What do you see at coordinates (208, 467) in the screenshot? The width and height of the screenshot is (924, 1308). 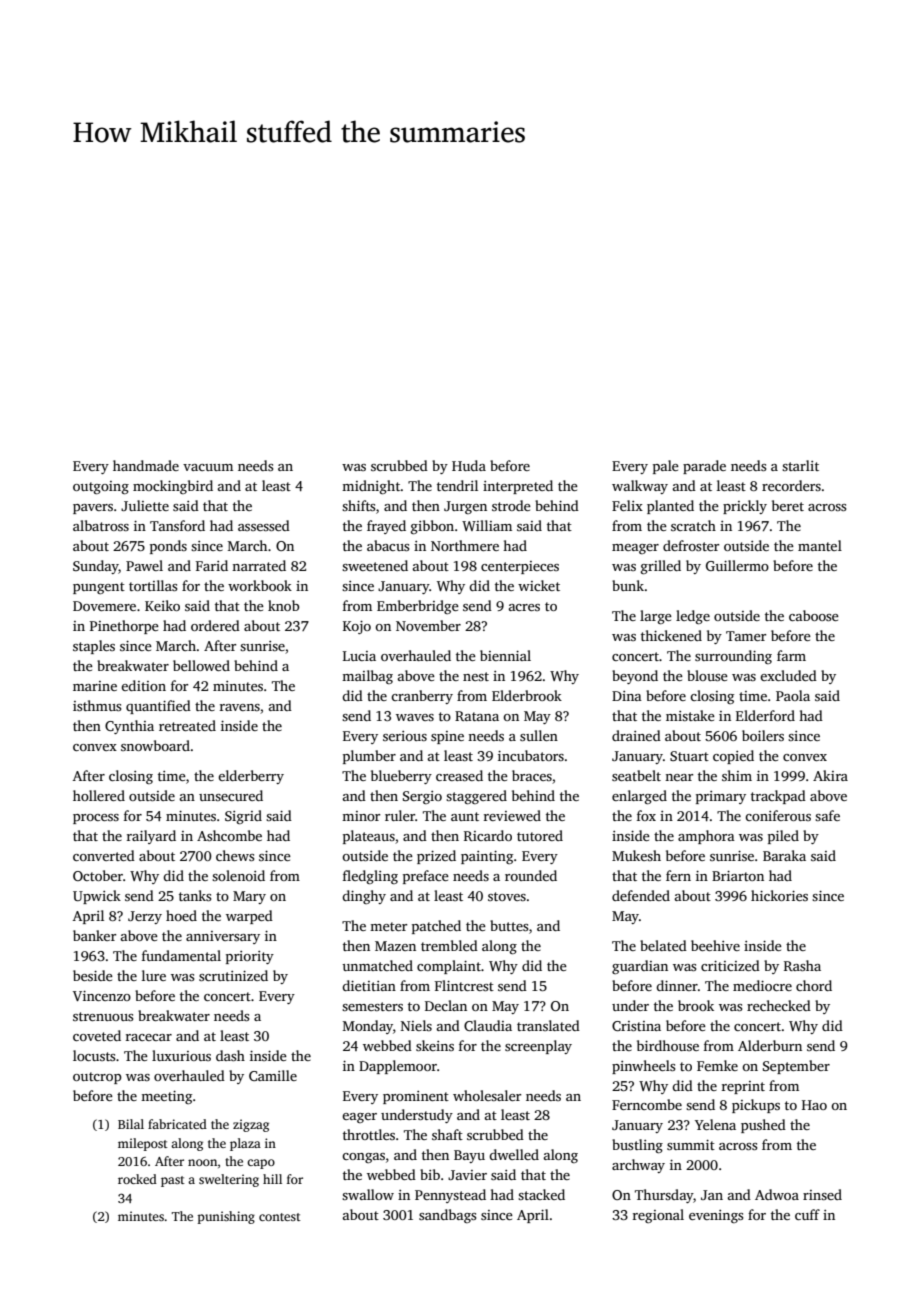 I see `vacuum` at bounding box center [208, 467].
